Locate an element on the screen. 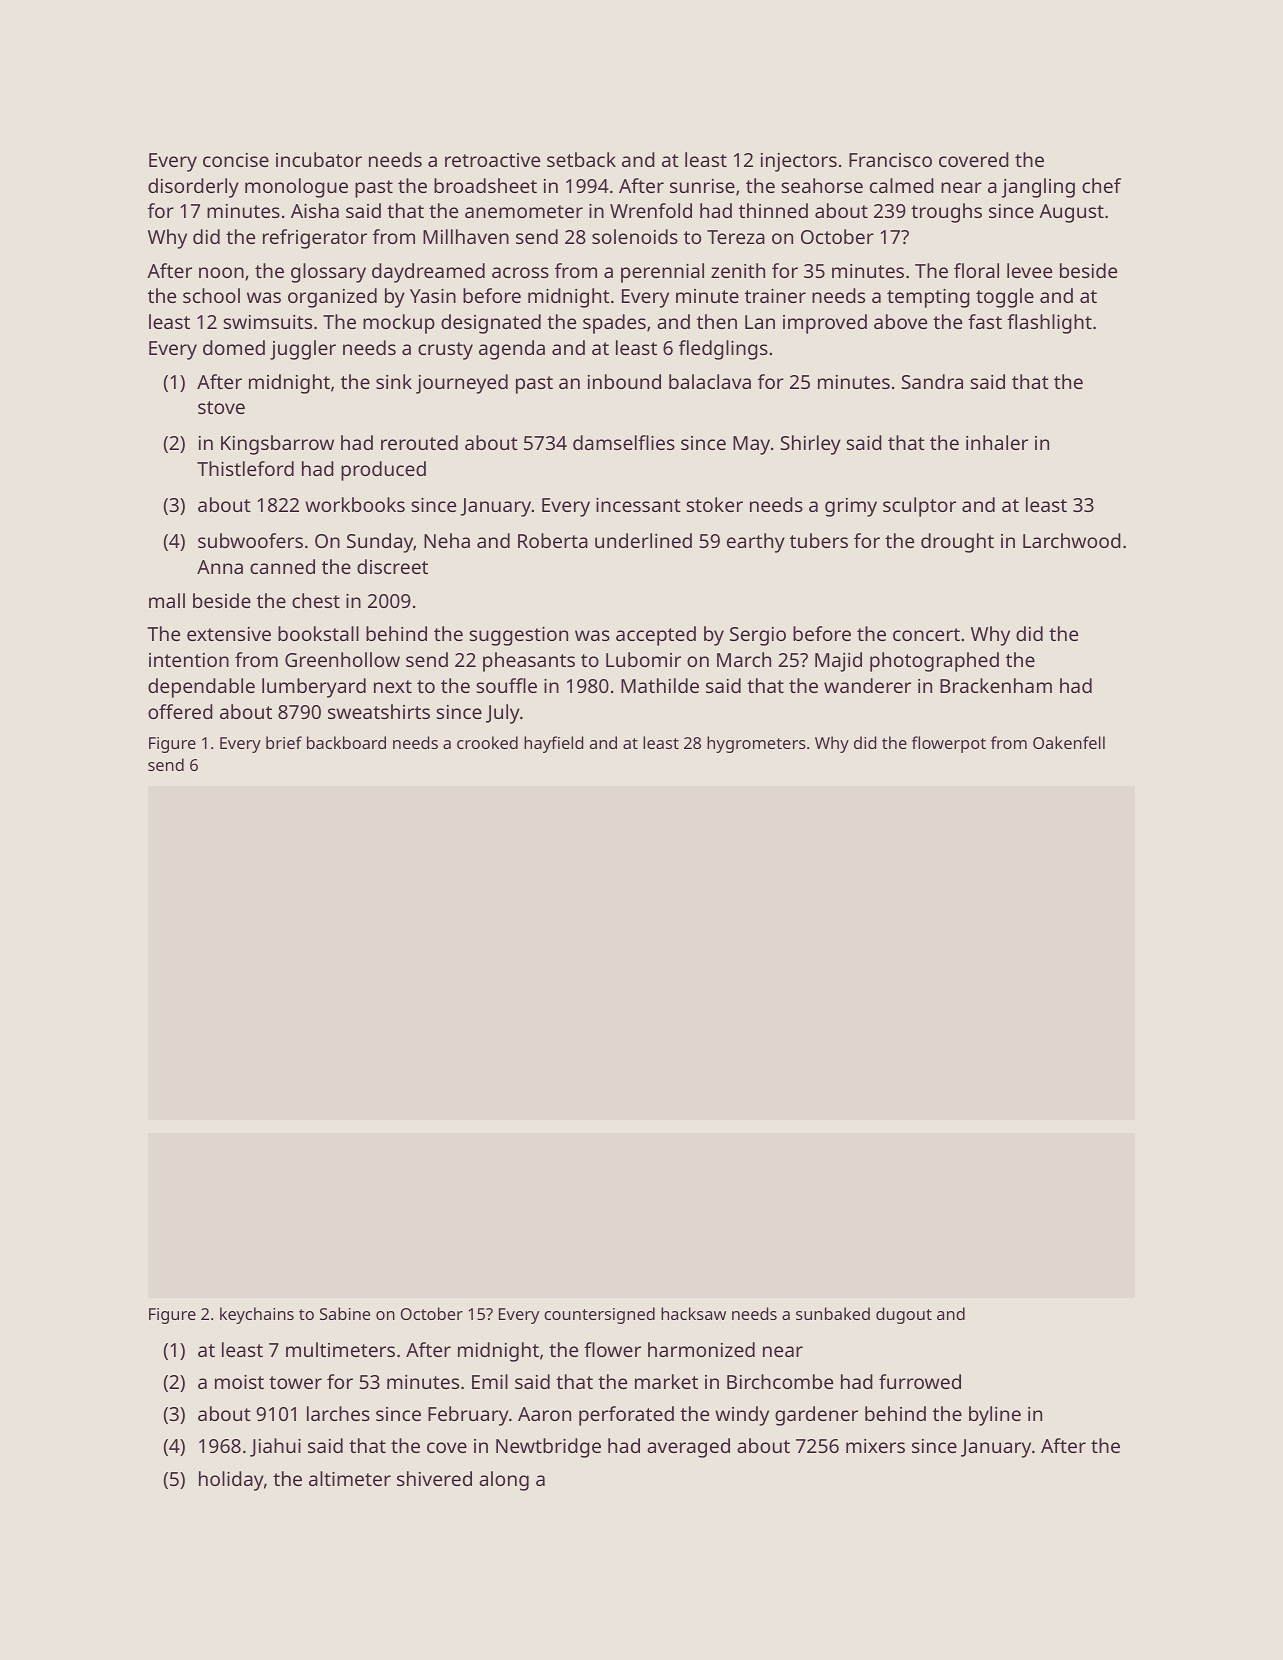  dugout is located at coordinates (904, 1315).
